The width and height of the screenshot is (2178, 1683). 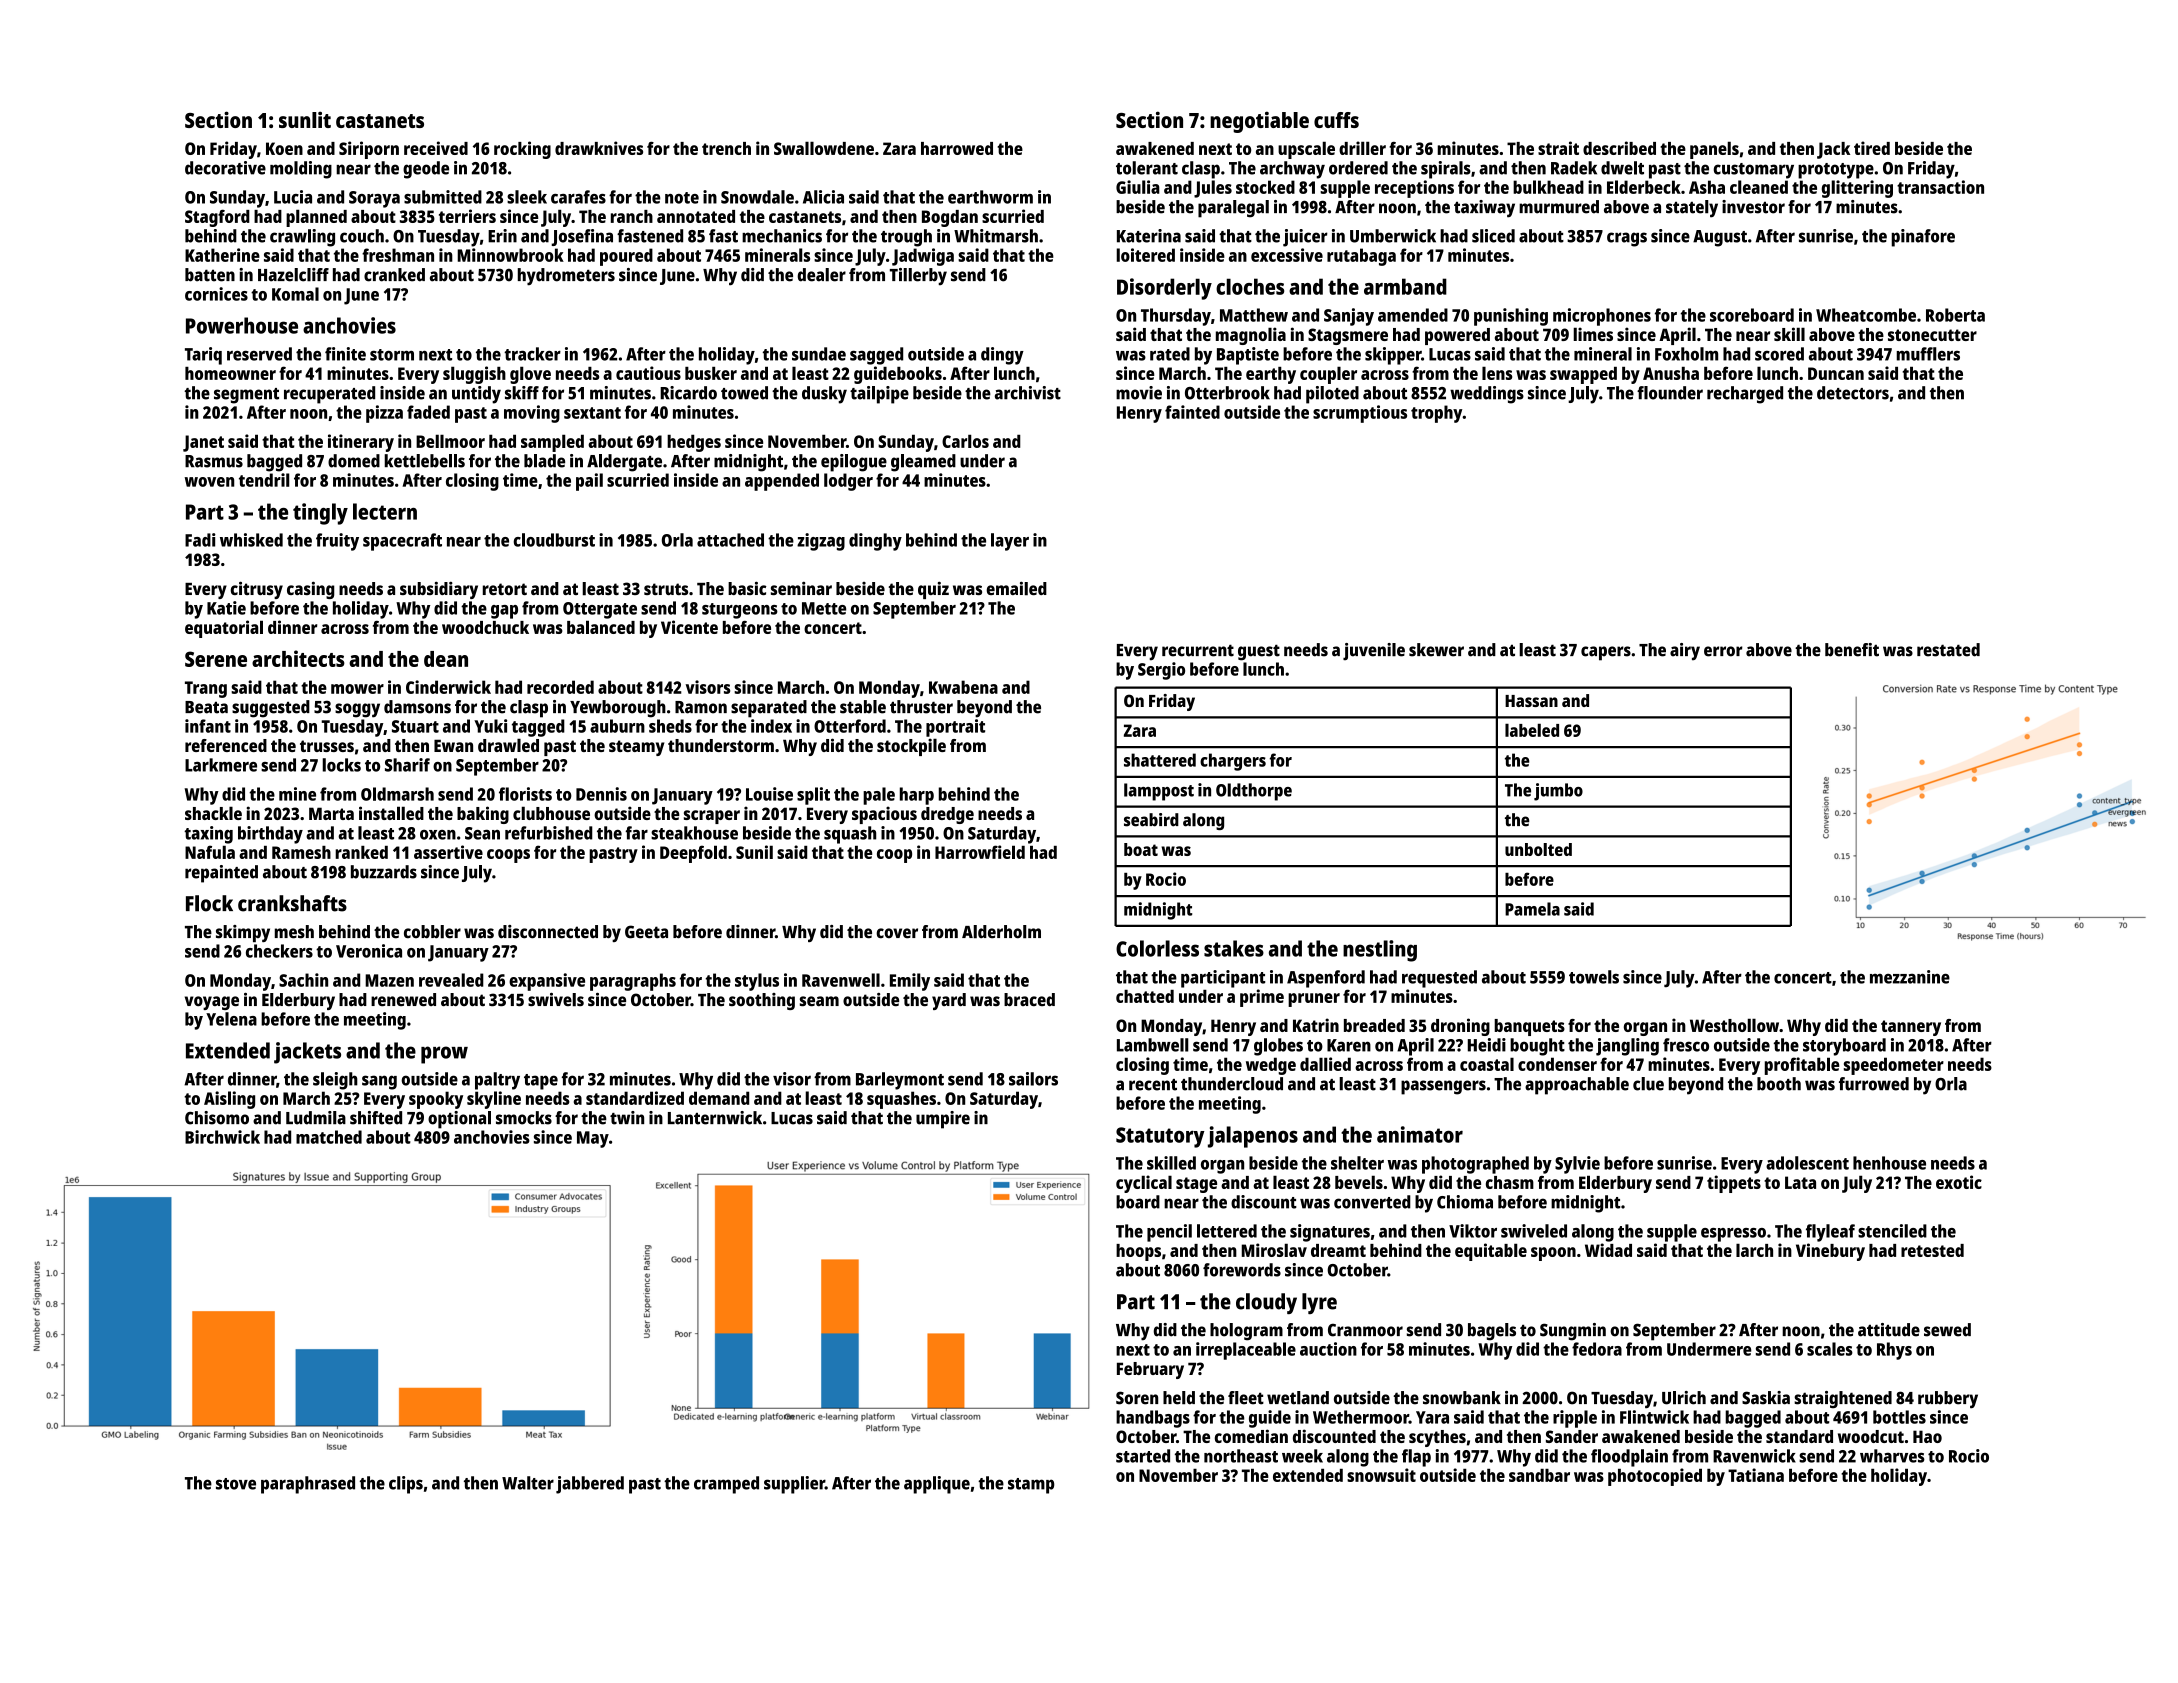 I want to click on Aisling, so click(x=229, y=1100).
